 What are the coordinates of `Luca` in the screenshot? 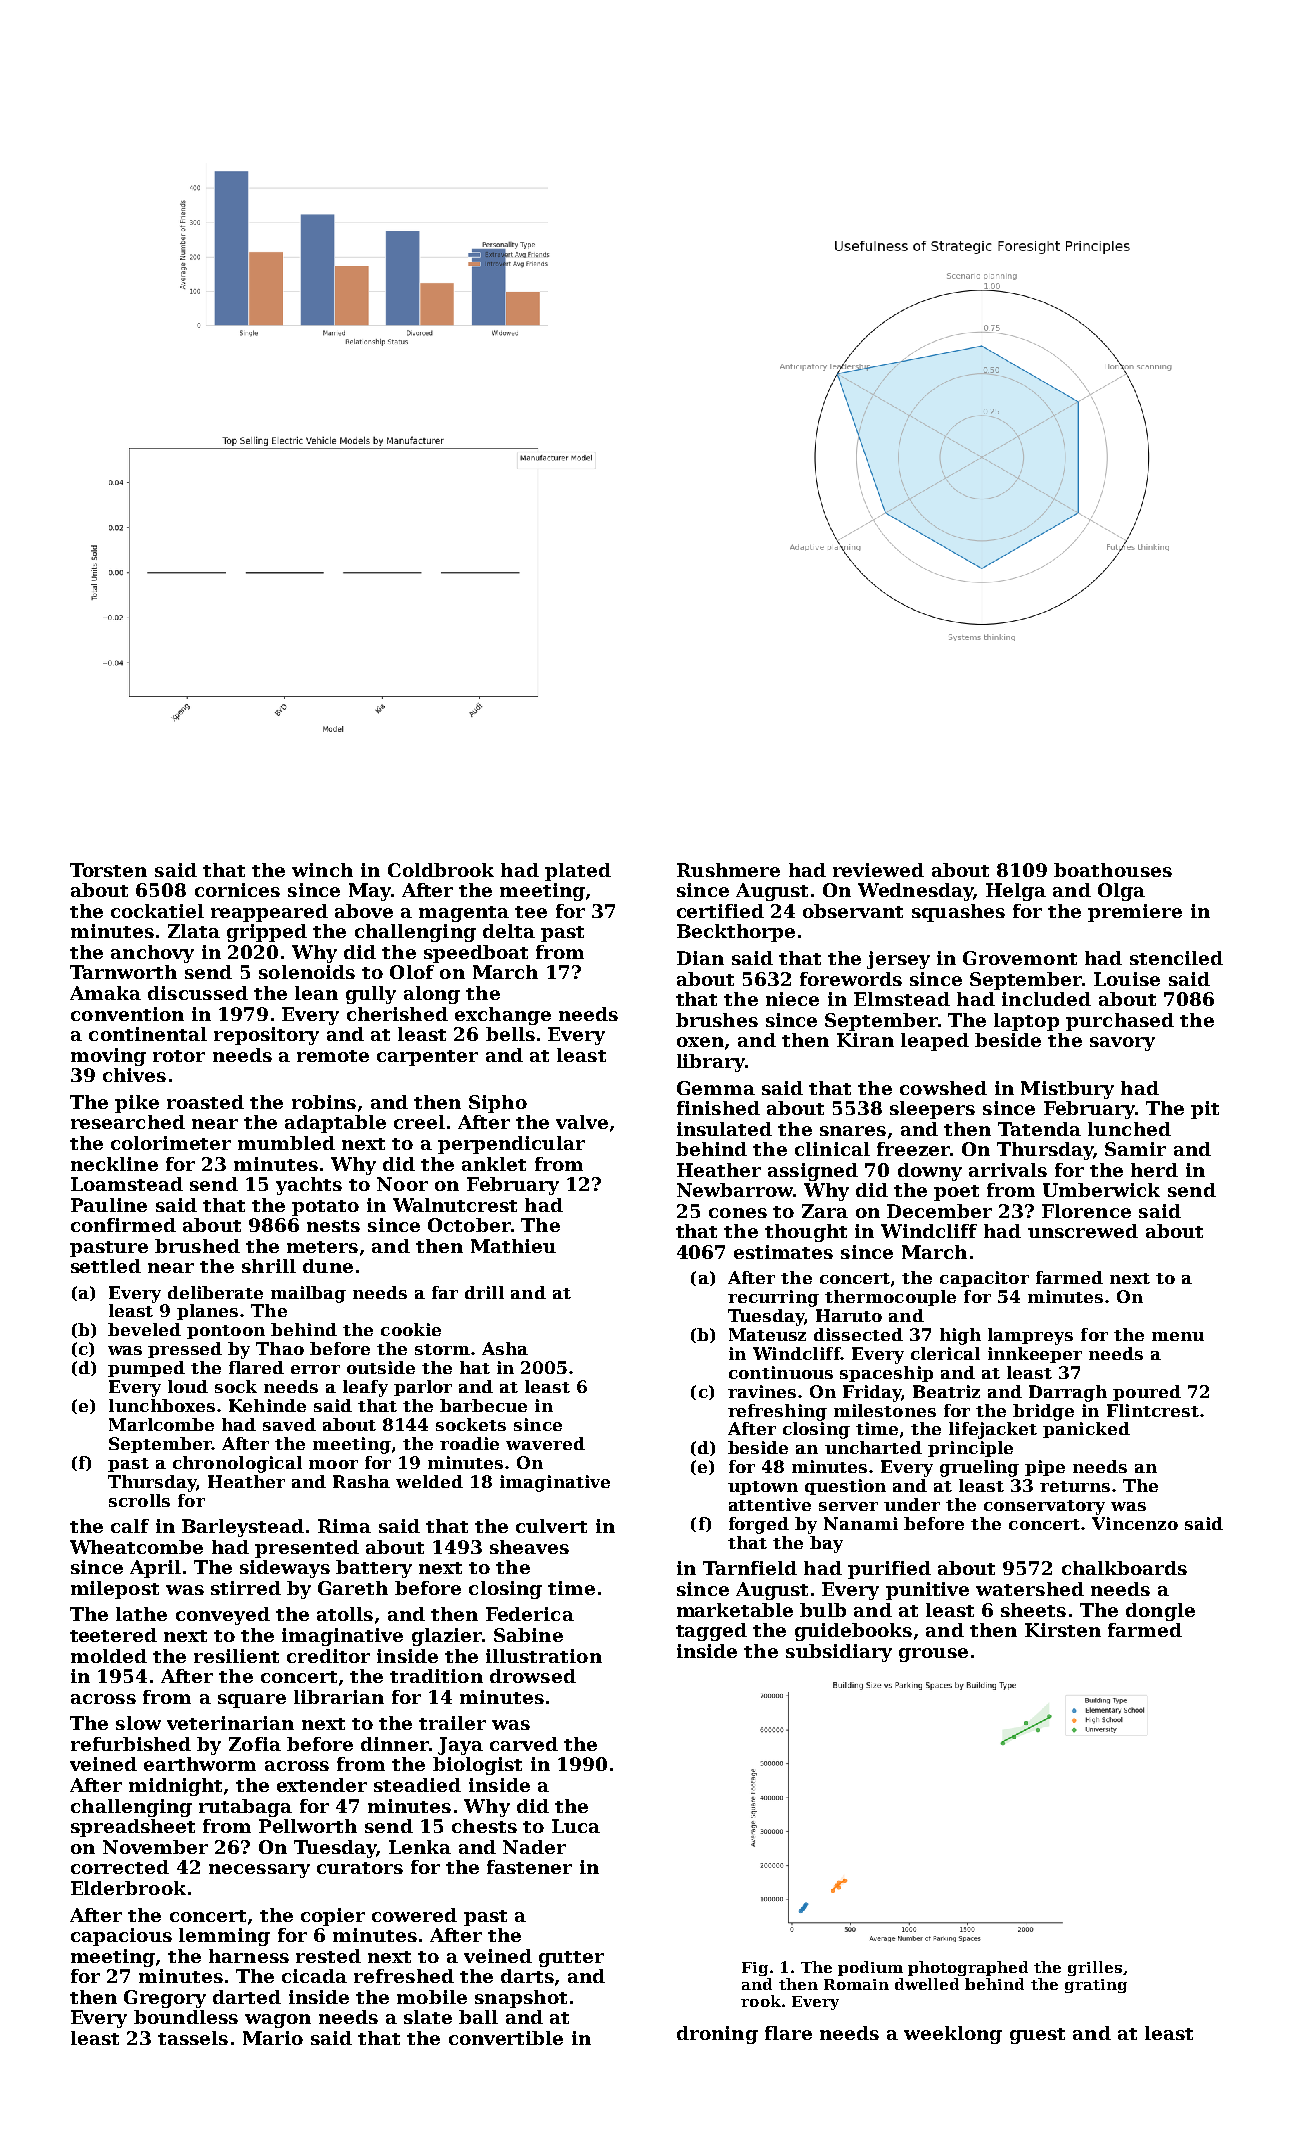 It's located at (576, 1826).
